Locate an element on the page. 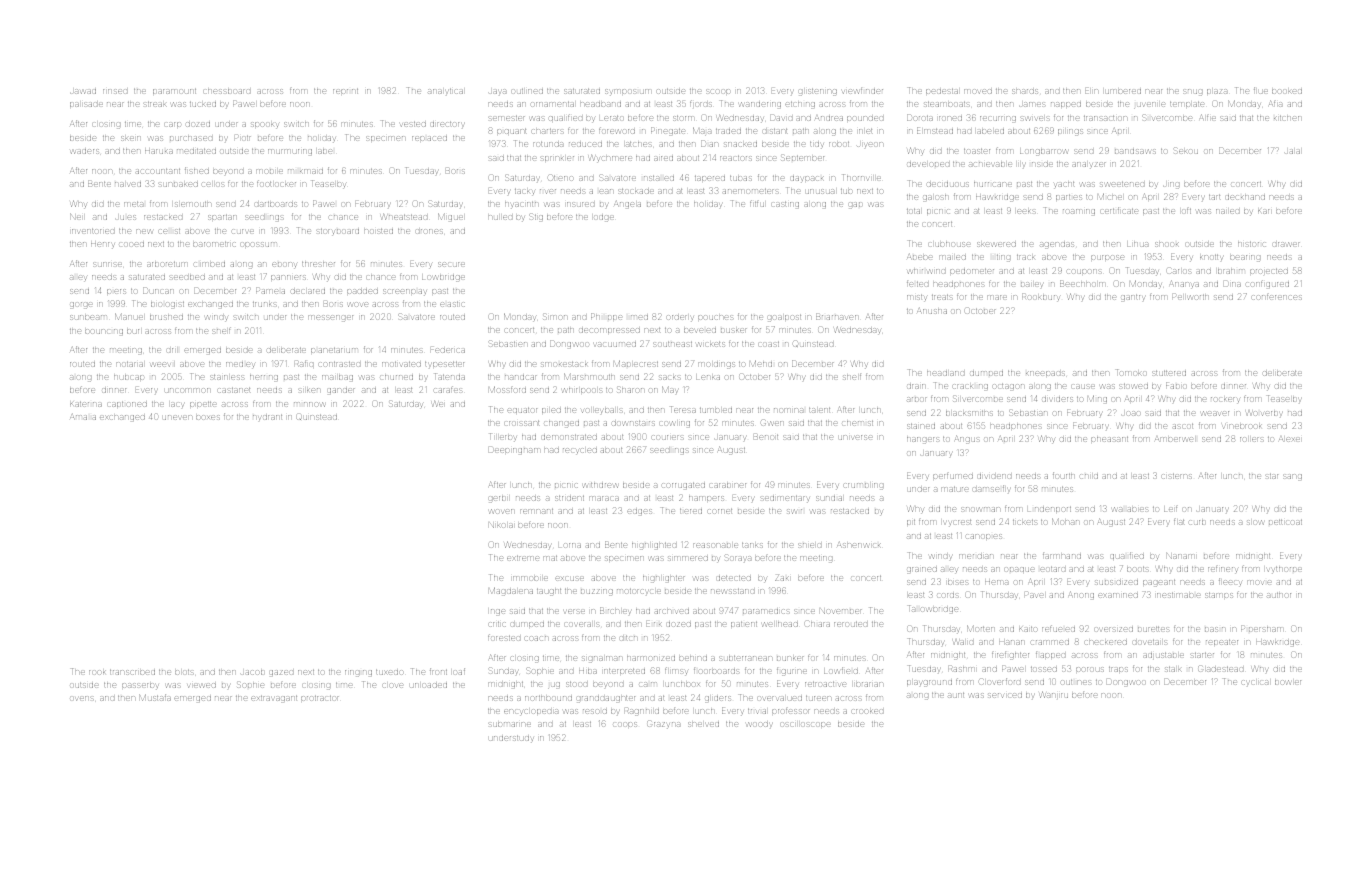 This image has height=887, width=1372. transcribed is located at coordinates (132, 672).
